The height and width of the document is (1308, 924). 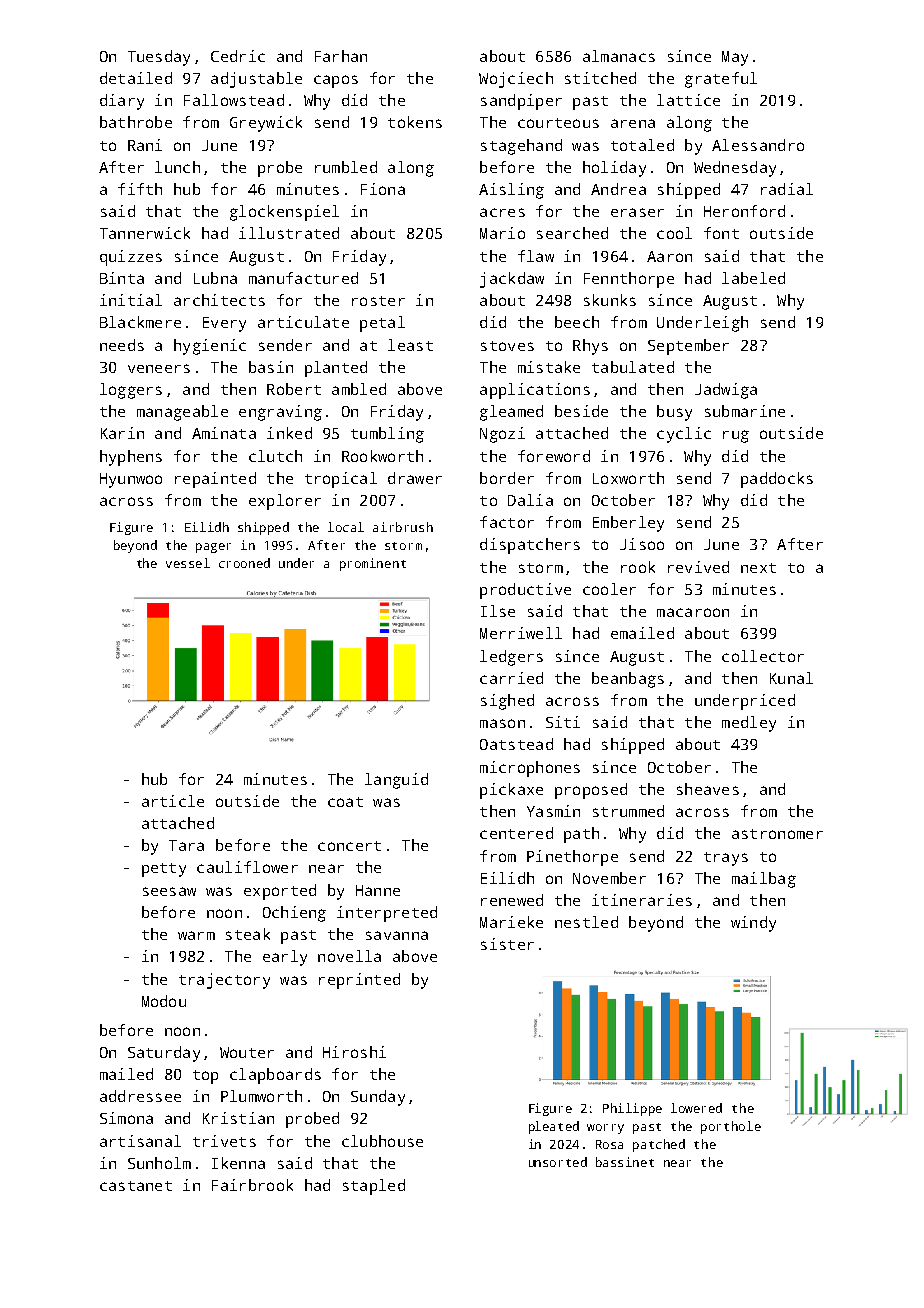 What do you see at coordinates (387, 435) in the document?
I see `tumbling` at bounding box center [387, 435].
